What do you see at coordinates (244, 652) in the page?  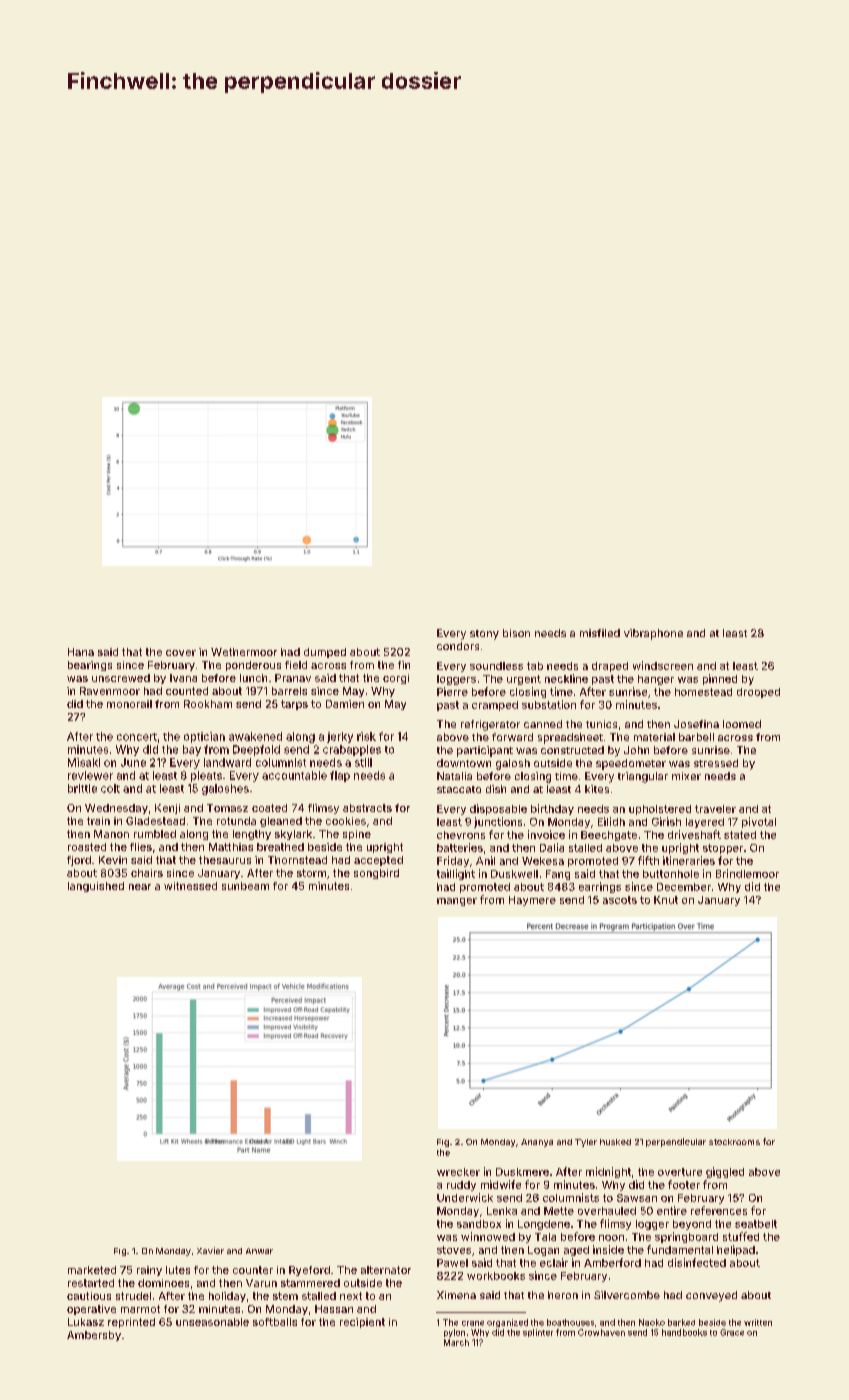 I see `Wethermoor` at bounding box center [244, 652].
